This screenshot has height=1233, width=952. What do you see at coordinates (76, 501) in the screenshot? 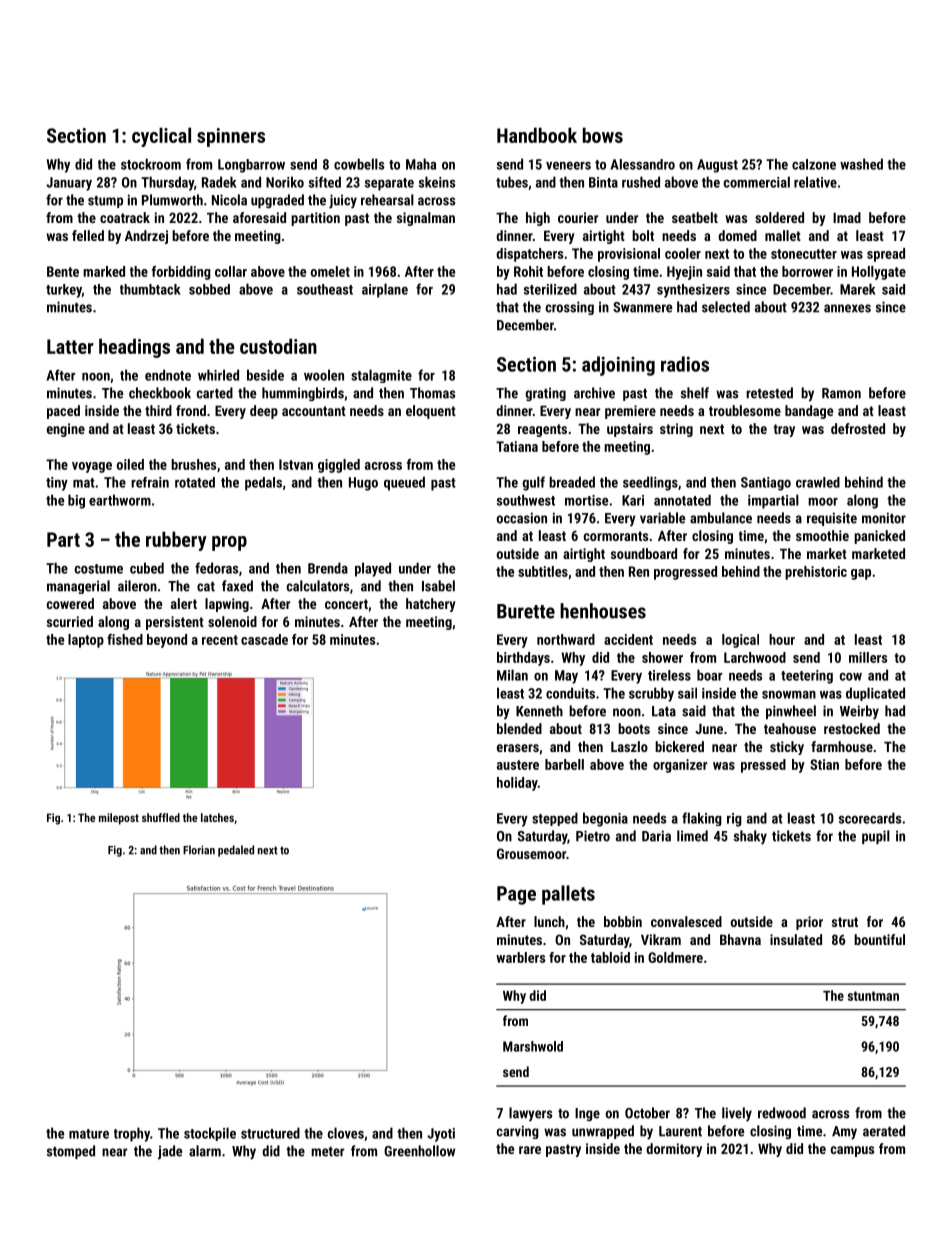
I see `big` at bounding box center [76, 501].
